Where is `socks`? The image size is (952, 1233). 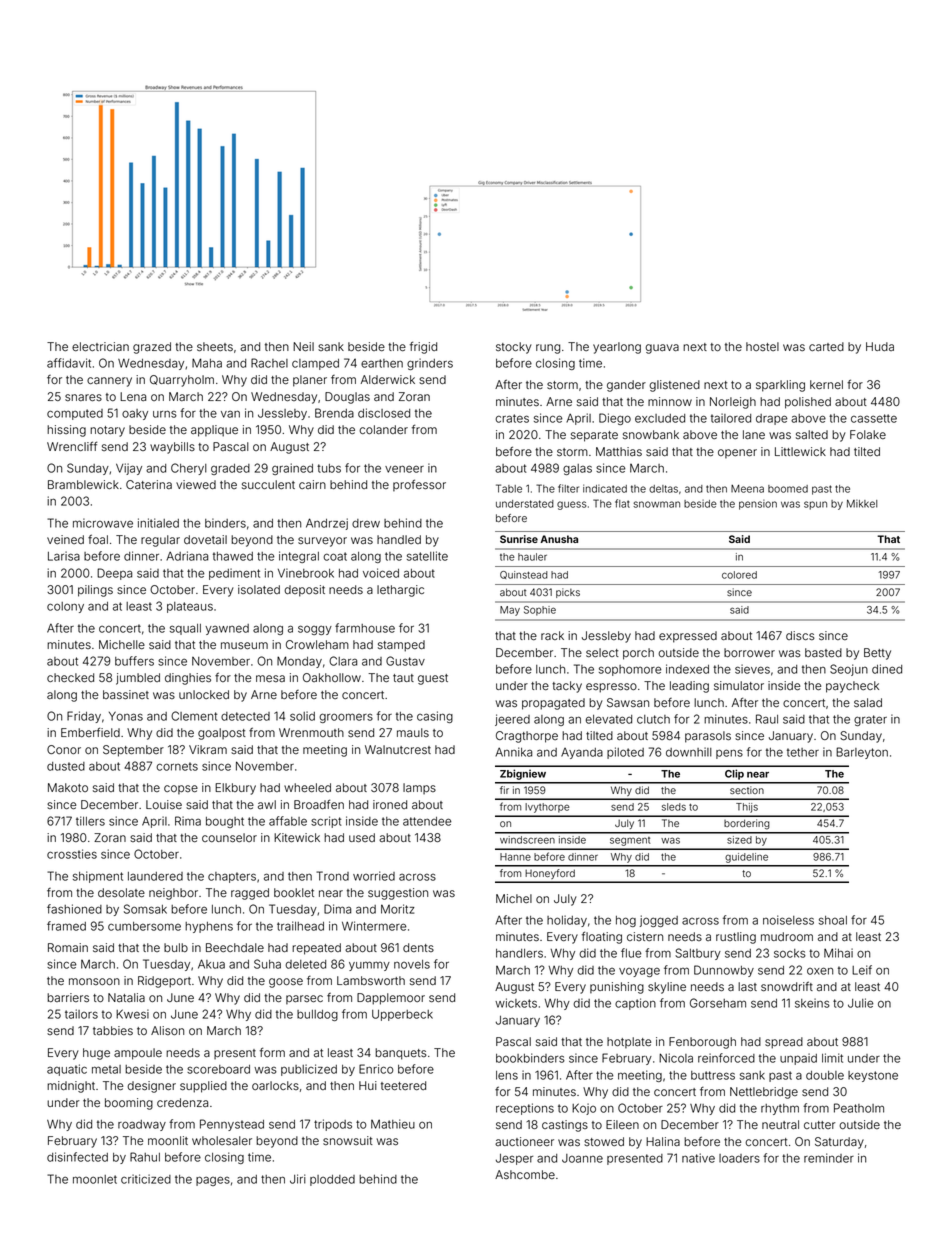
socks is located at coordinates (790, 953).
